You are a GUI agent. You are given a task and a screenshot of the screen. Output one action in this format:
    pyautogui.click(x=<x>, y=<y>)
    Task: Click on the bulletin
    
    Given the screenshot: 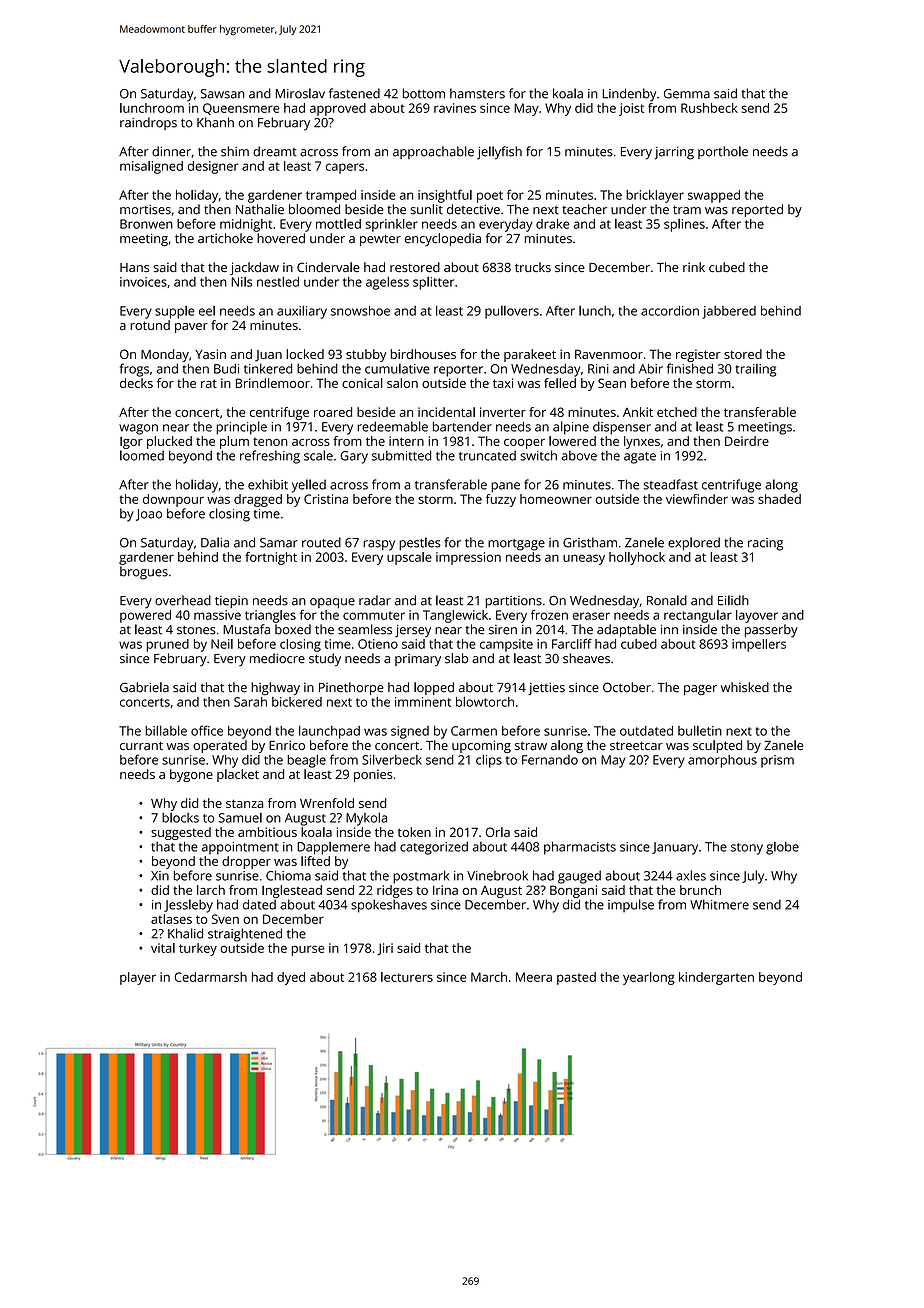 What is the action you would take?
    pyautogui.click(x=700, y=730)
